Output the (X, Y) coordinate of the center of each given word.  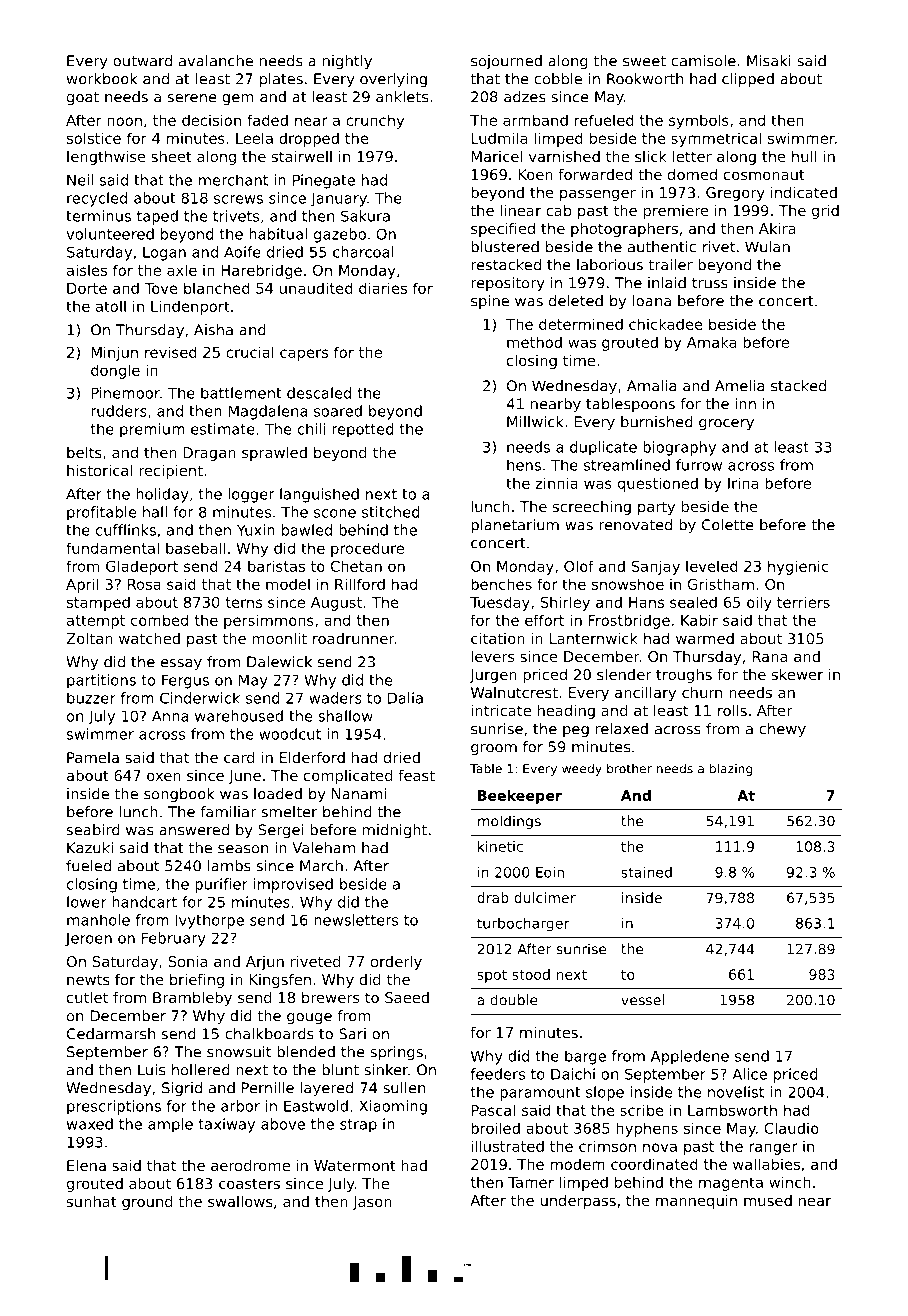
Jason (372, 1203)
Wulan (767, 247)
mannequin (696, 1202)
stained (646, 872)
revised (171, 352)
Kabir (699, 620)
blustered (505, 247)
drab (493, 897)
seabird (93, 830)
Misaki (769, 61)
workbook (102, 79)
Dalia (405, 698)
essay (181, 665)
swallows (240, 1201)
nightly (347, 62)
